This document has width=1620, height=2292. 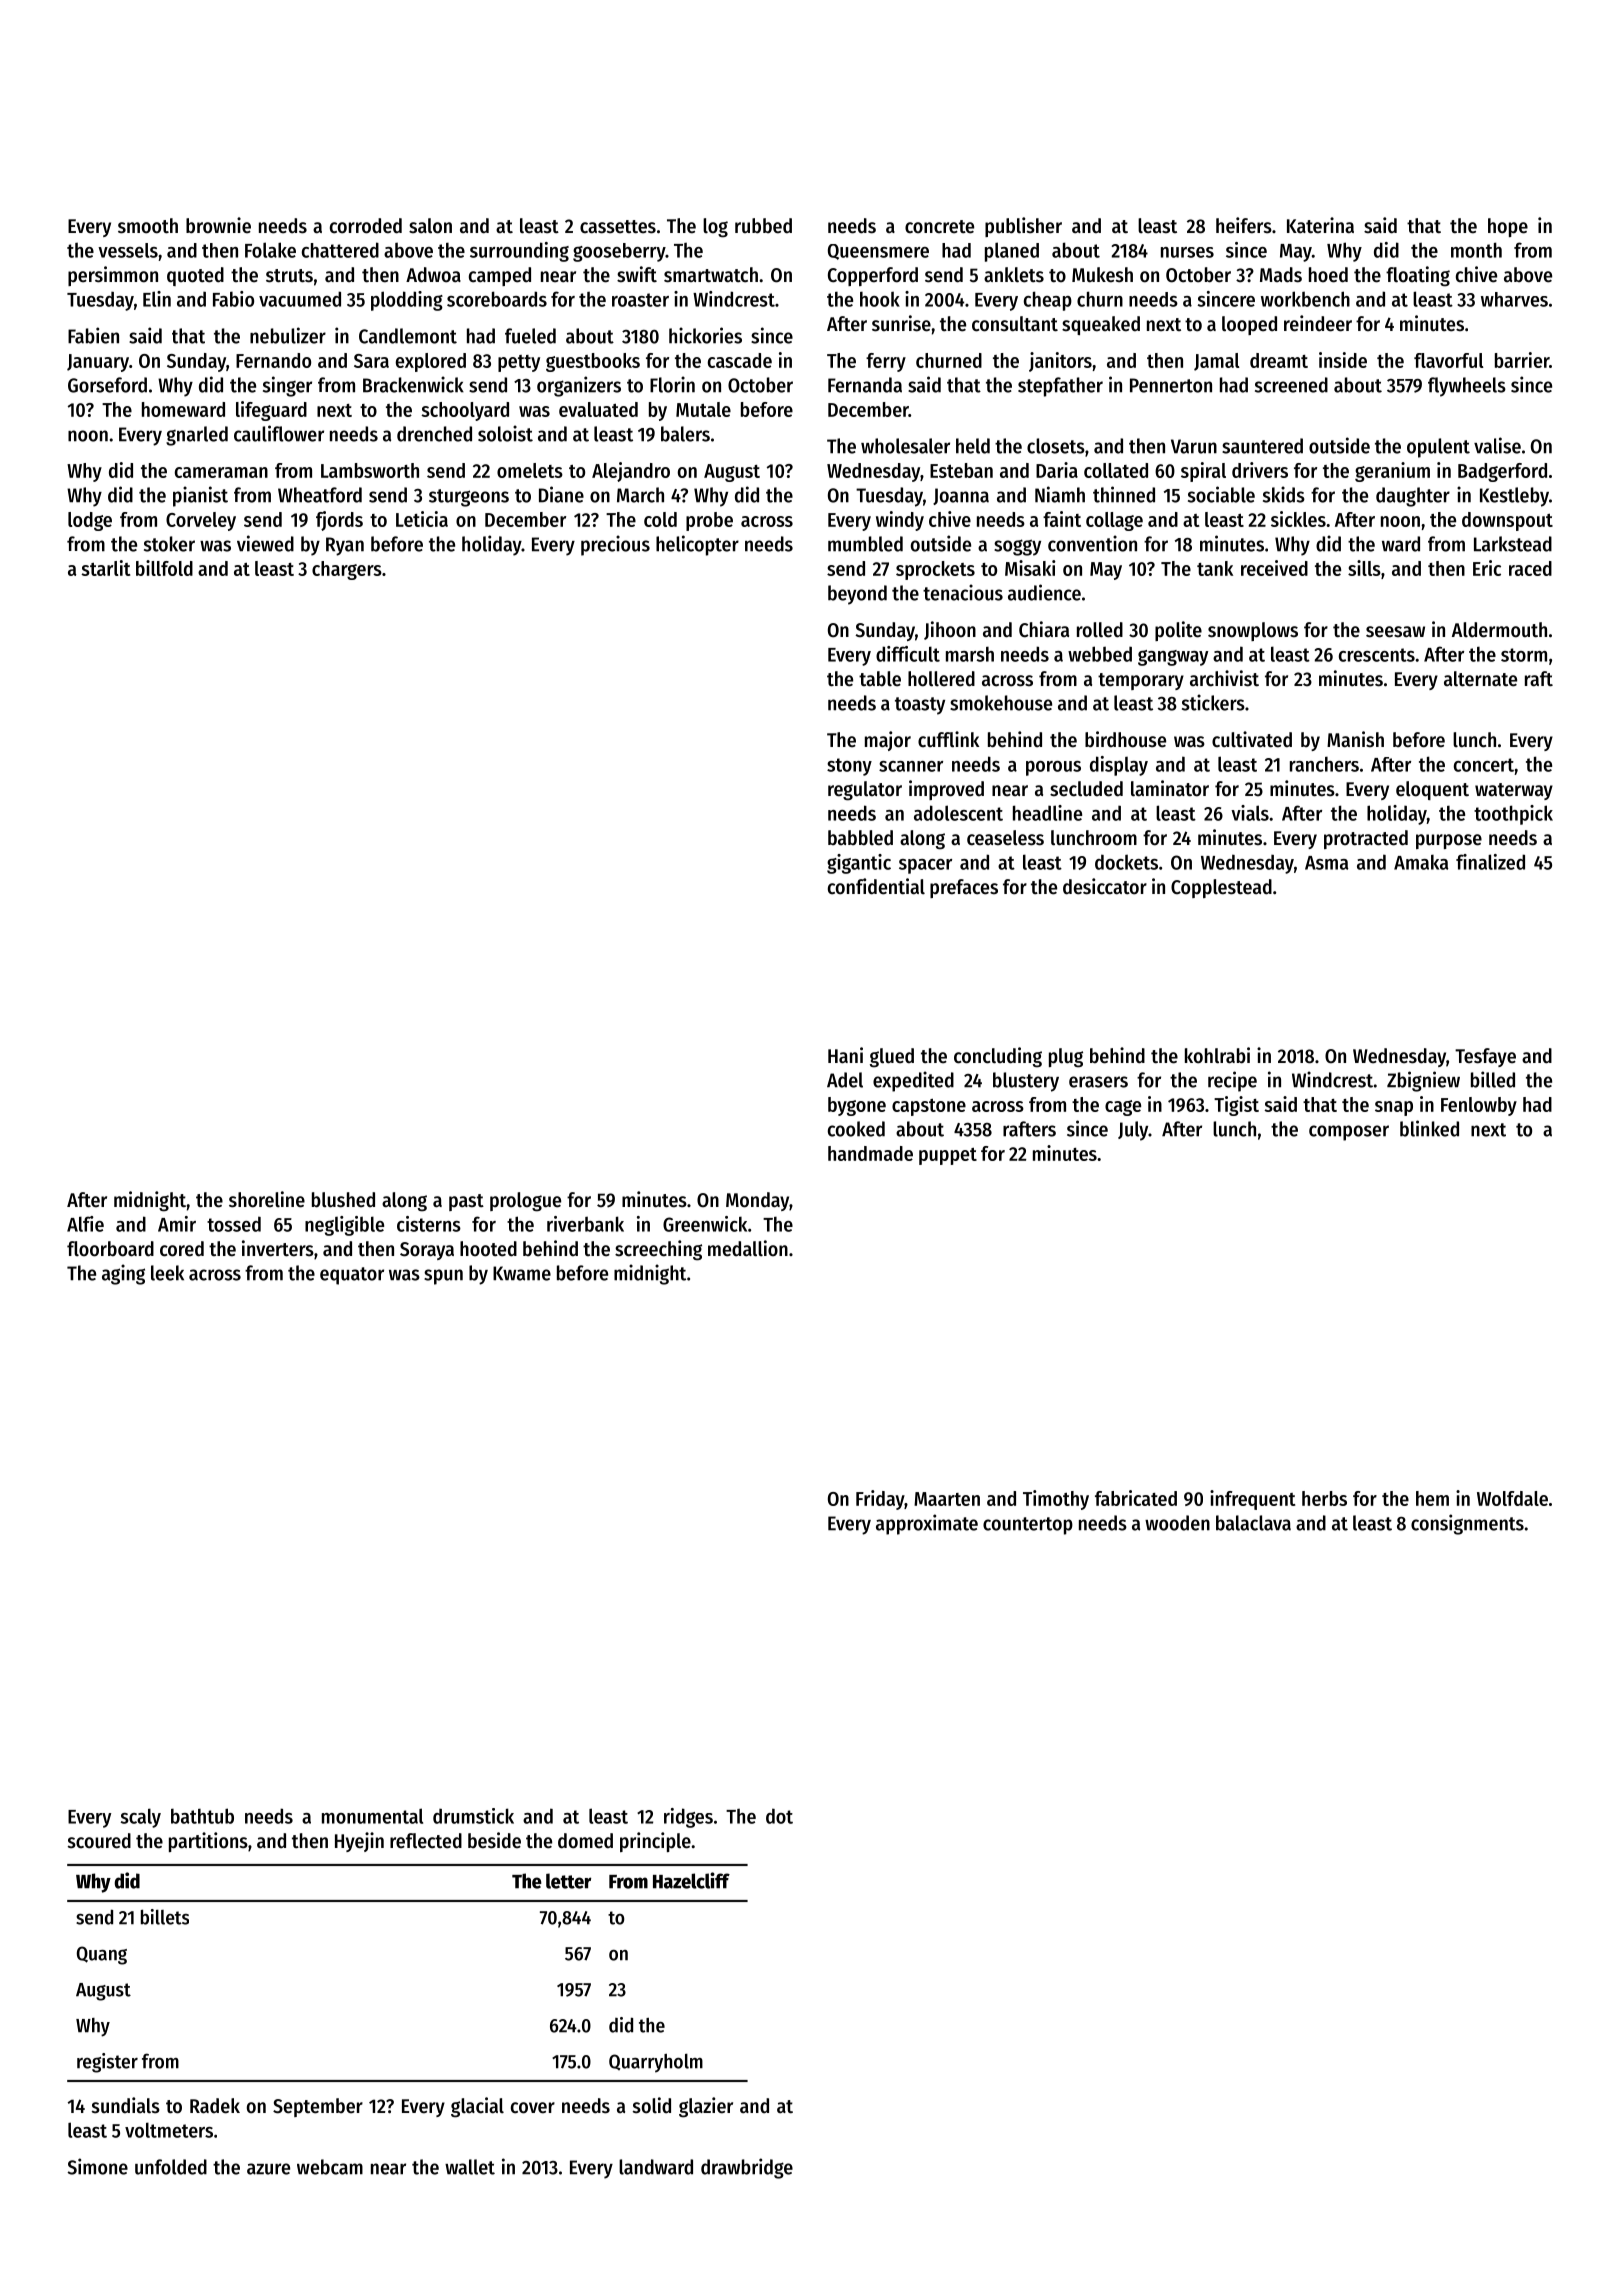 I want to click on blinked, so click(x=1429, y=1128).
